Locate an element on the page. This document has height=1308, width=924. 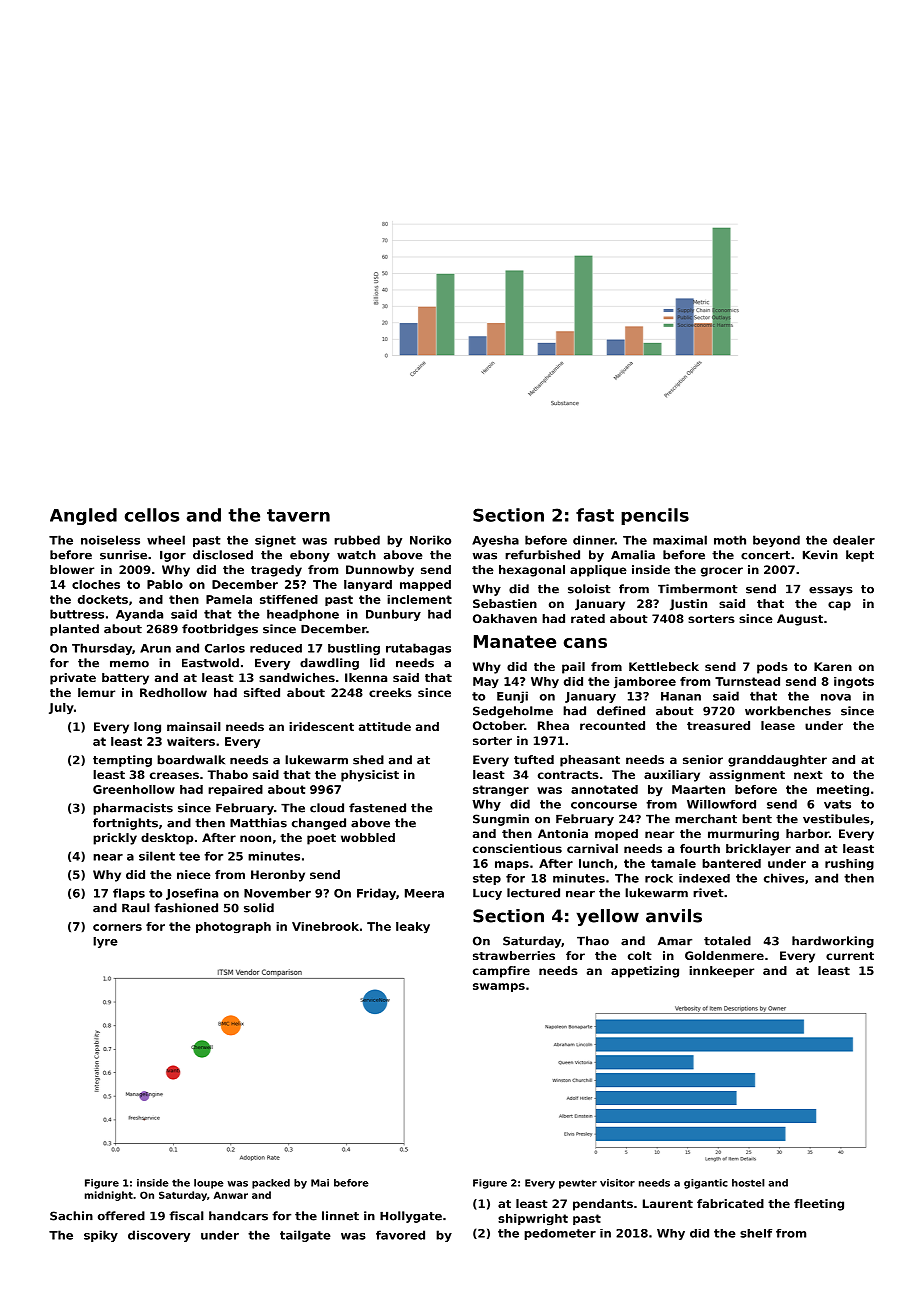
tavern is located at coordinates (298, 515).
